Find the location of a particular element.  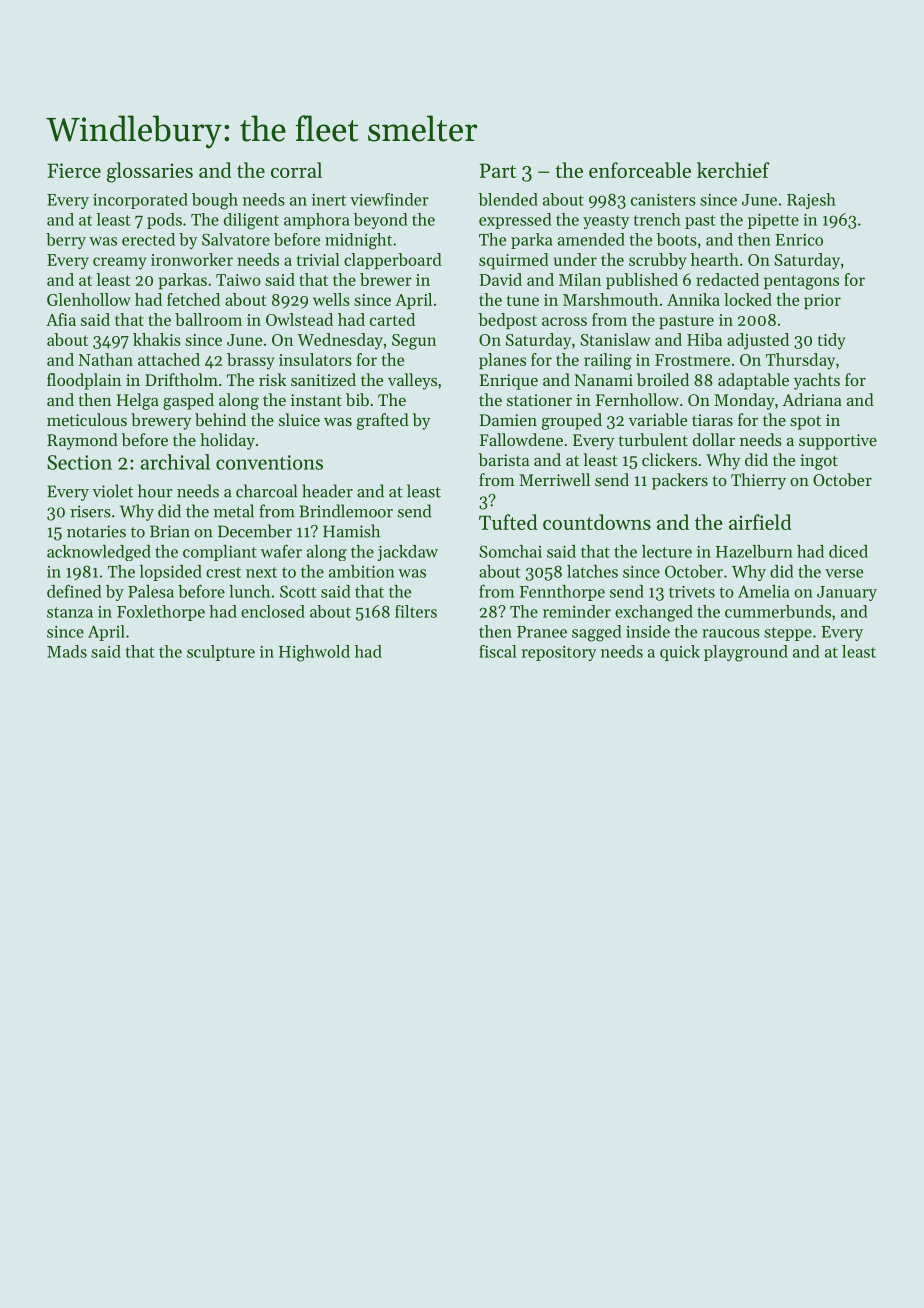

Tufted is located at coordinates (508, 522).
